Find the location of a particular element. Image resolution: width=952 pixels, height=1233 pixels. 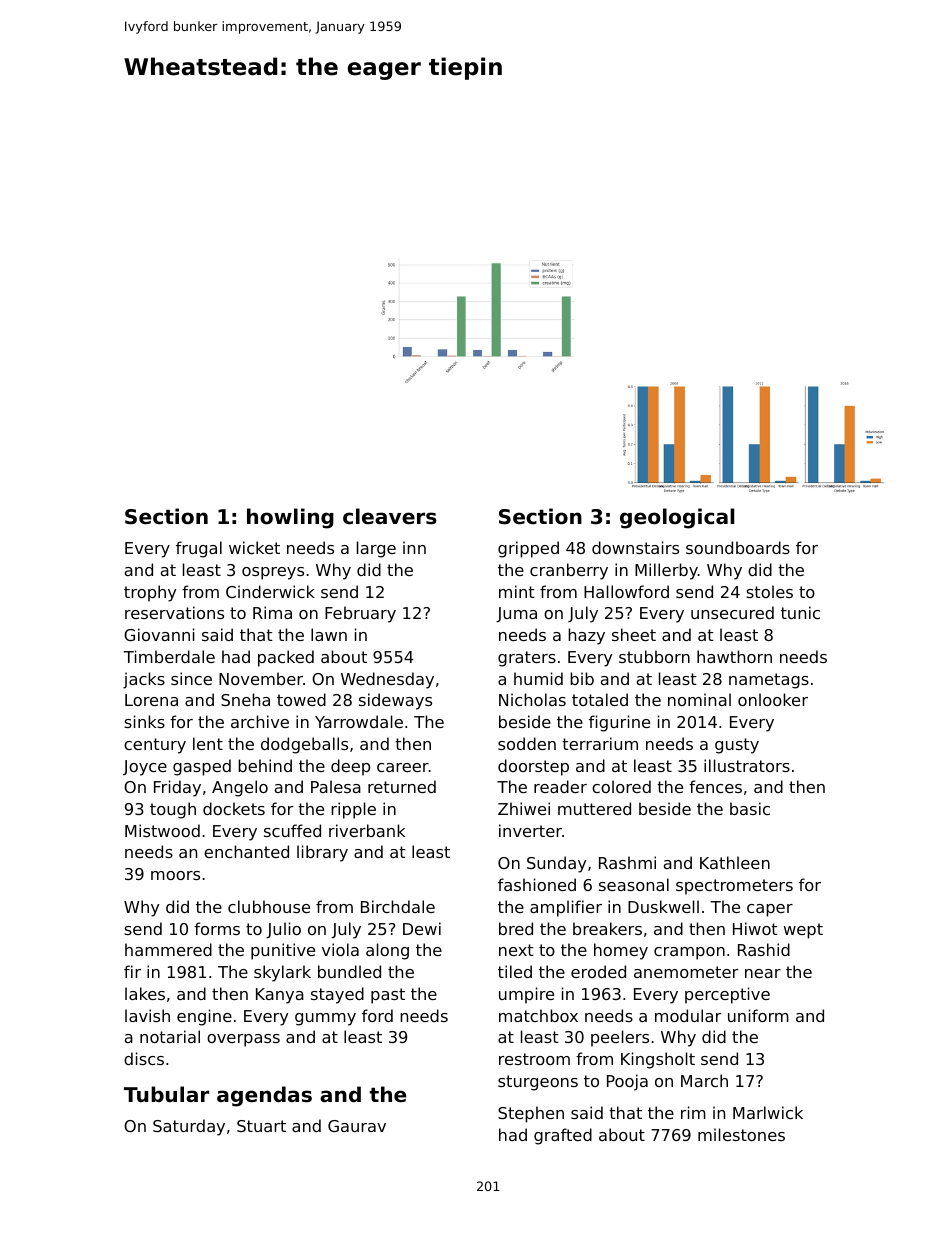

geological is located at coordinates (677, 518).
